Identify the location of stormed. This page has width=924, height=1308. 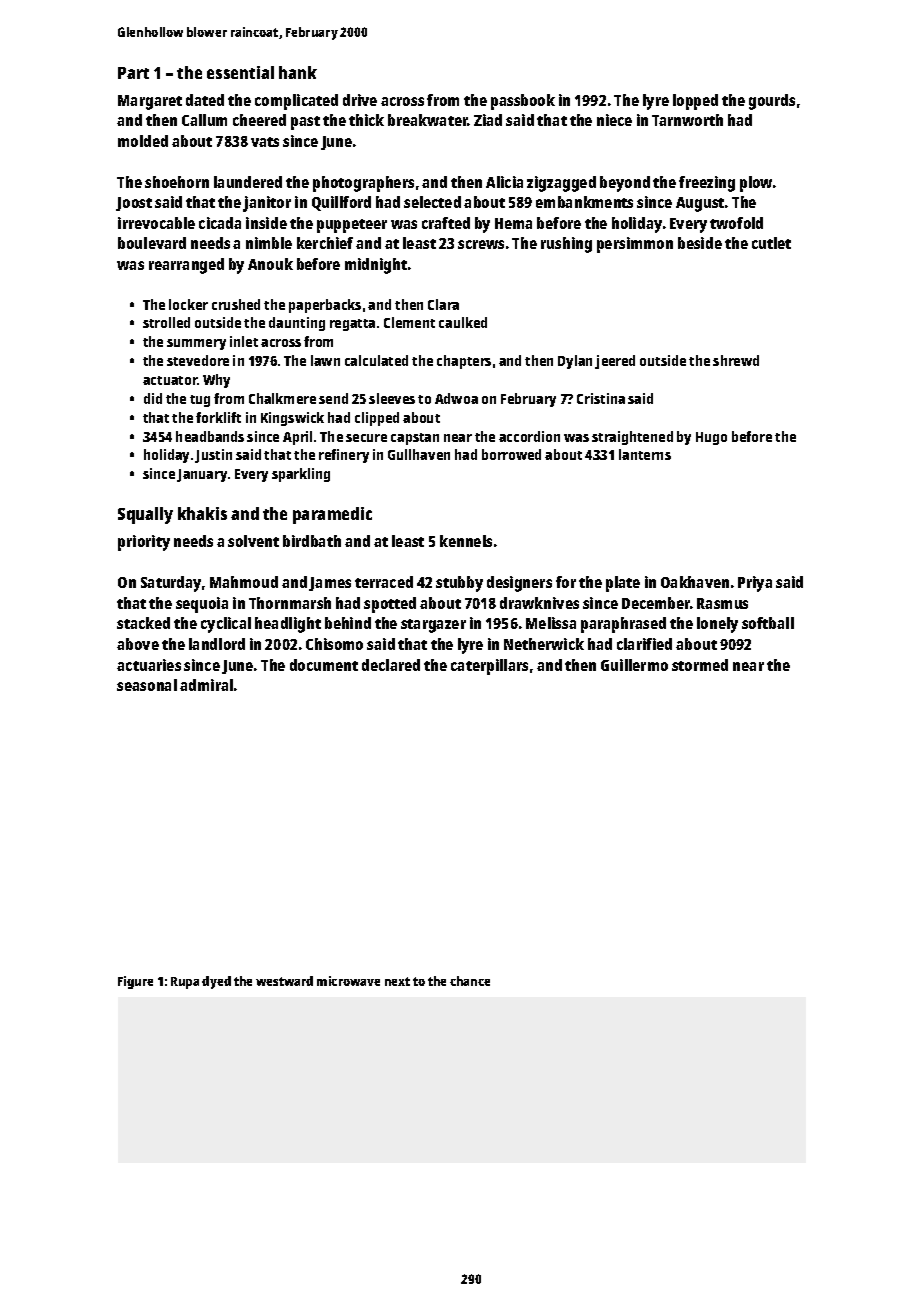
(700, 665).
